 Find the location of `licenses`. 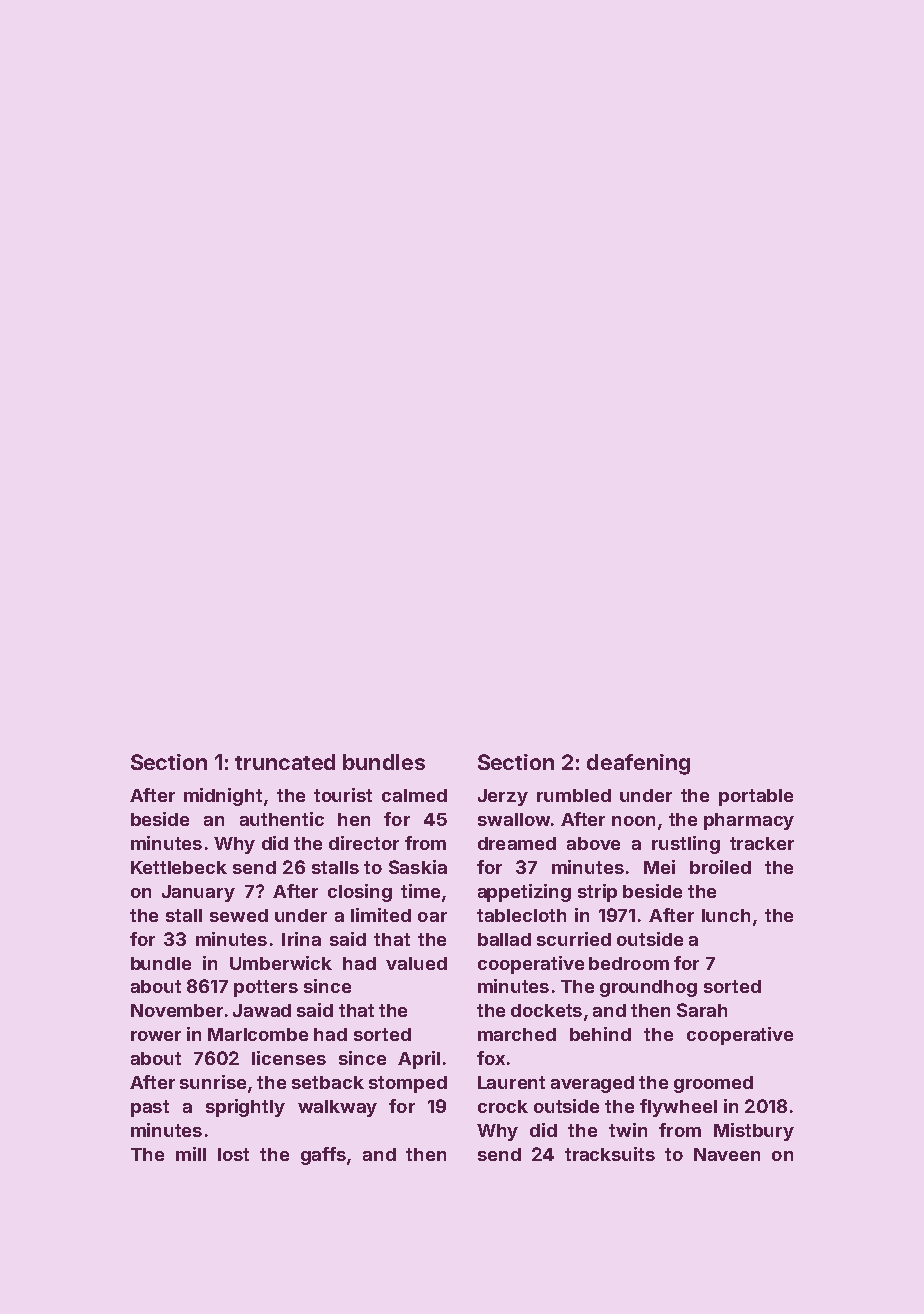

licenses is located at coordinates (289, 1058).
